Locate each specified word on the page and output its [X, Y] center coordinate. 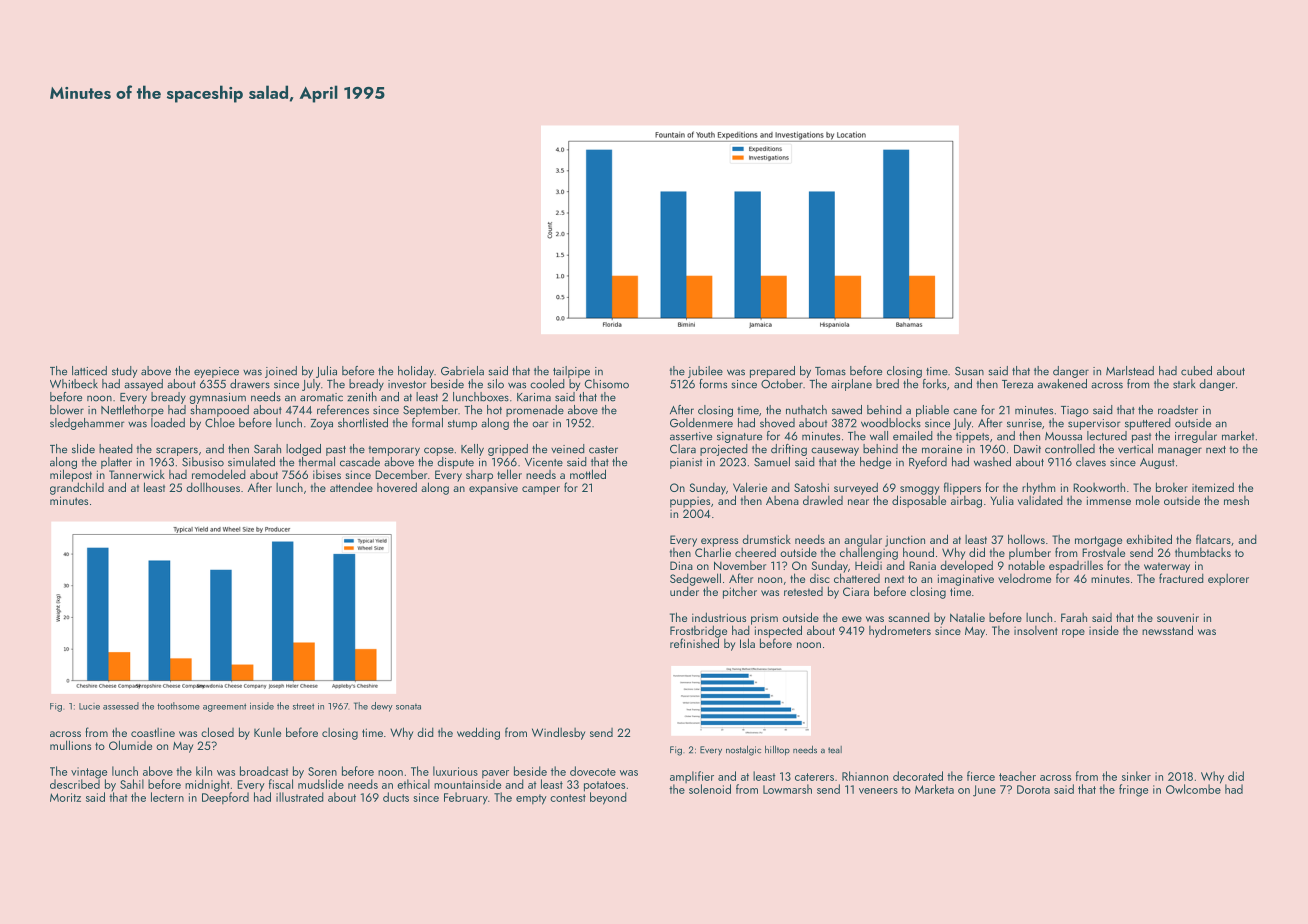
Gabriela [462, 371]
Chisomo [607, 384]
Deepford [225, 798]
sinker [1136, 776]
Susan [969, 371]
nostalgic [743, 750]
